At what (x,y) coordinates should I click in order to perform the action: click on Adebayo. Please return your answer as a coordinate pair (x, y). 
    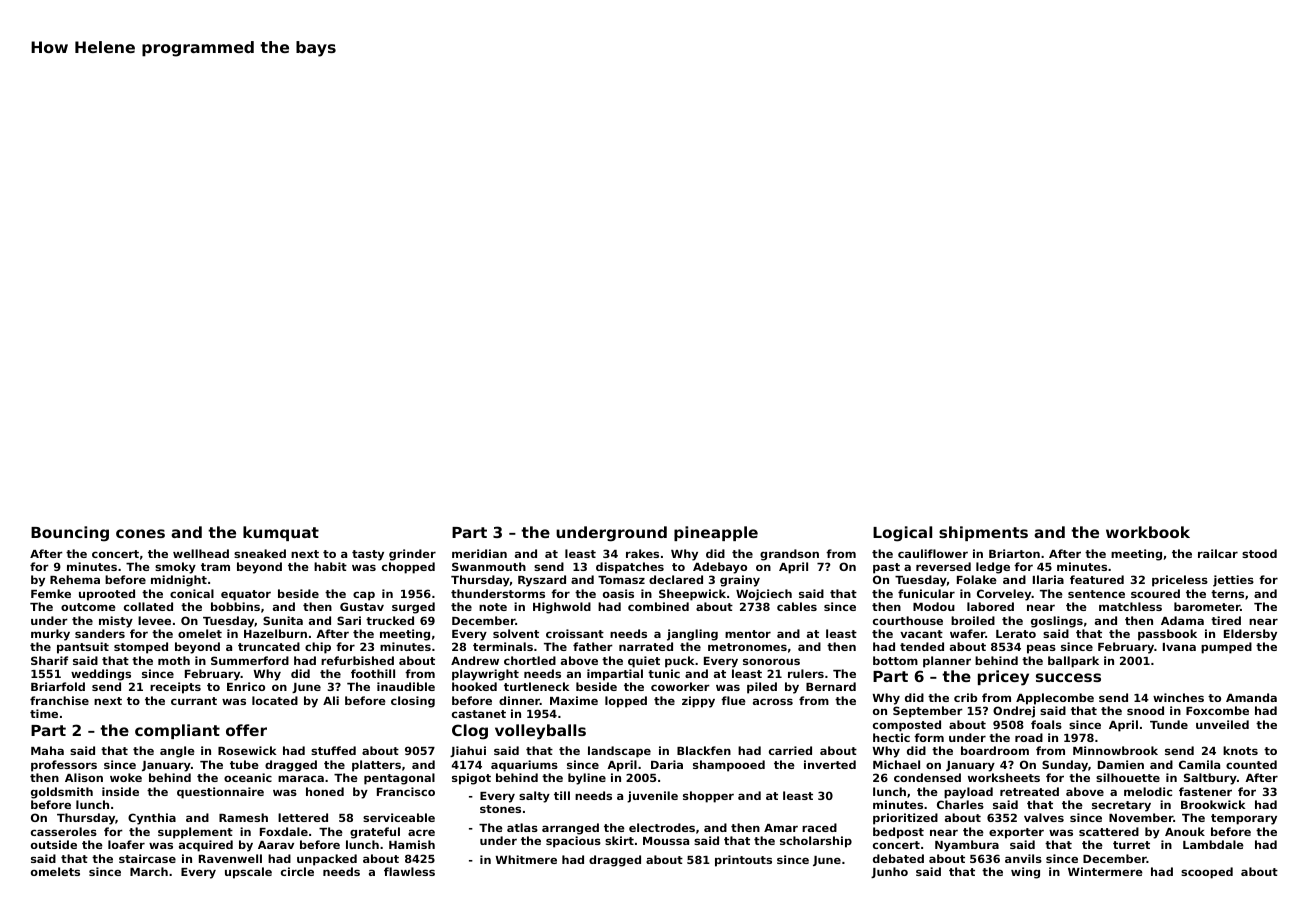
    Looking at the image, I should click on (720, 568).
